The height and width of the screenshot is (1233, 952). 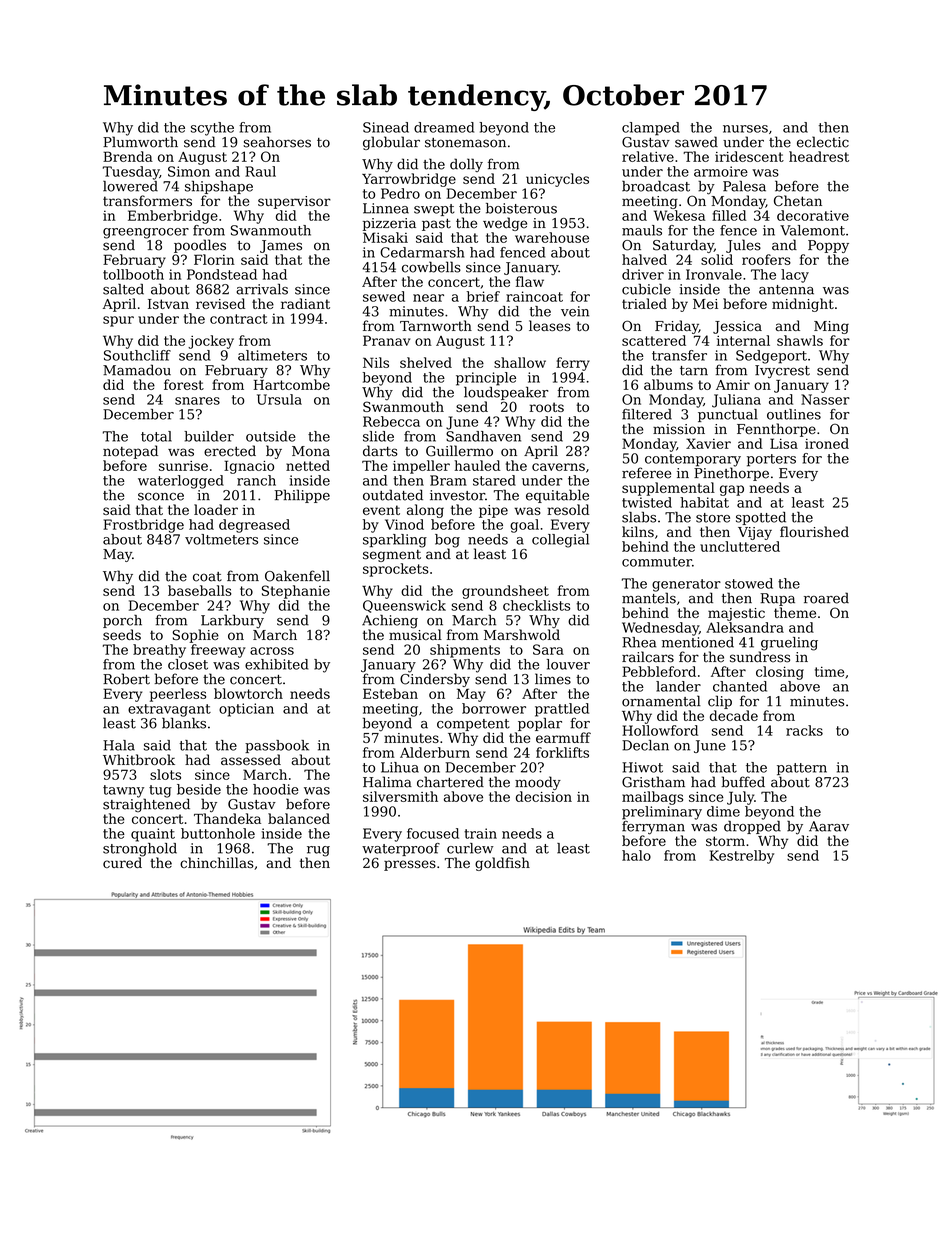 What do you see at coordinates (560, 541) in the screenshot?
I see `collegial` at bounding box center [560, 541].
